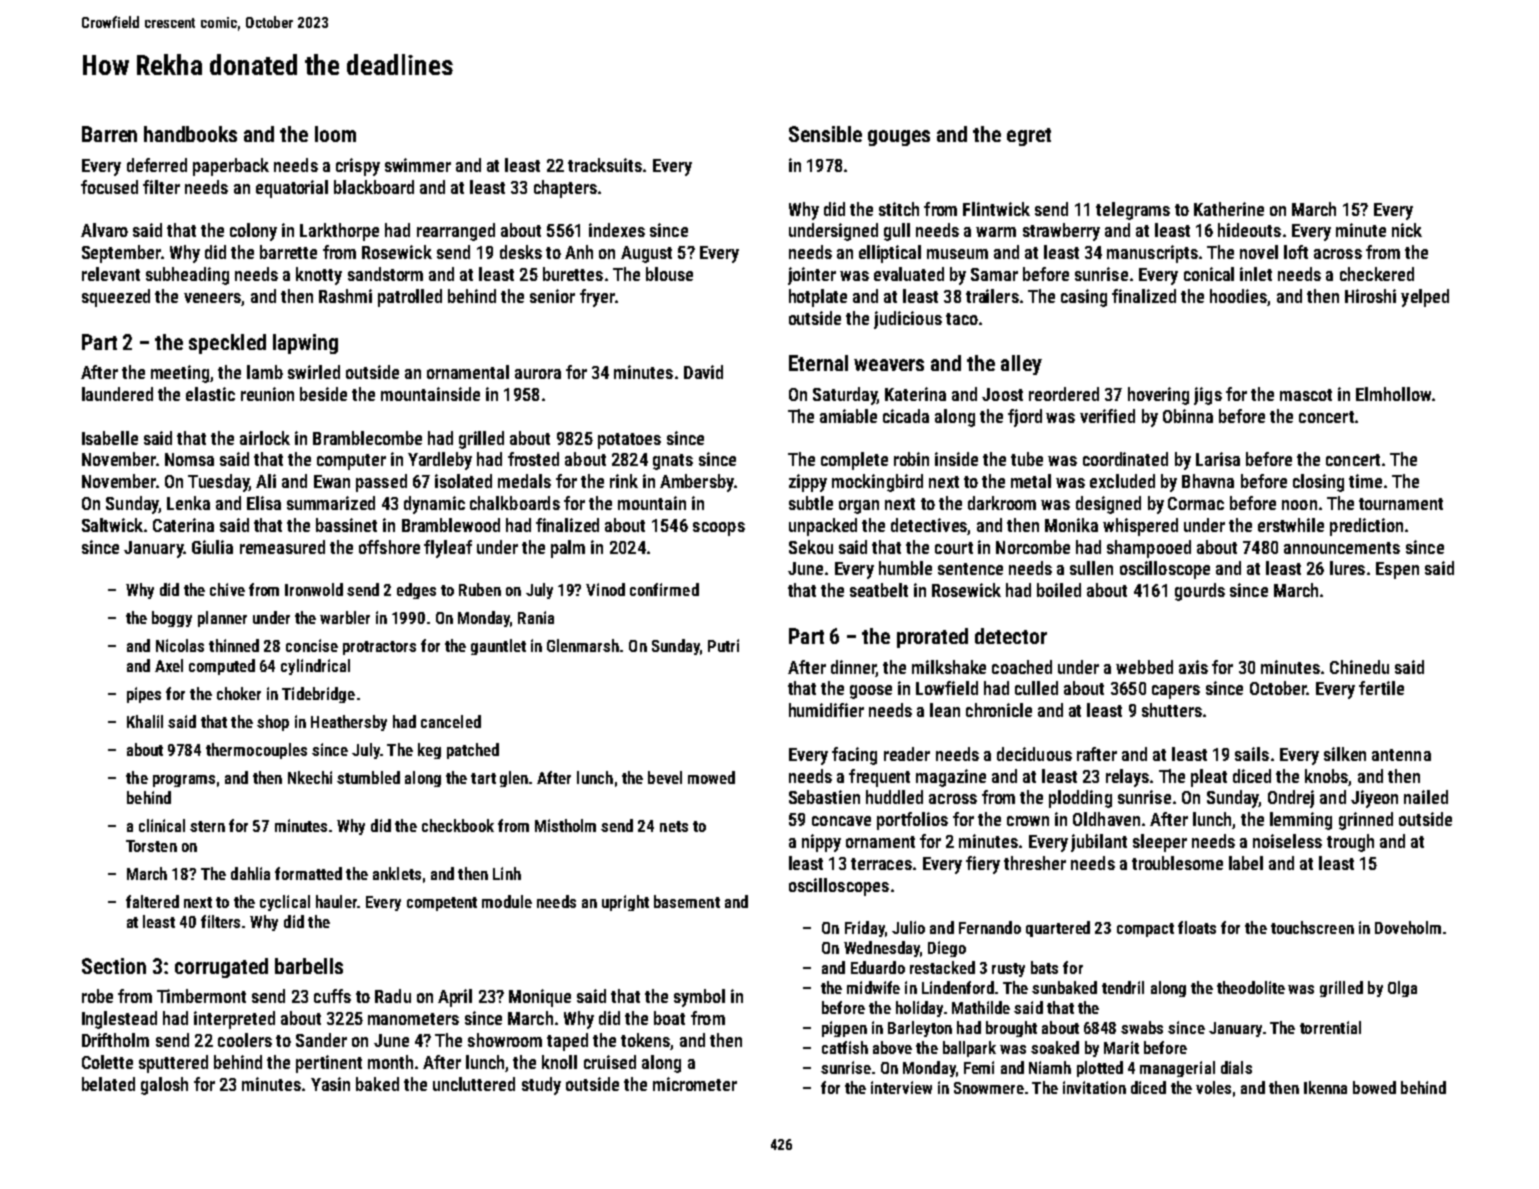 The height and width of the screenshot is (1189, 1539). I want to click on Vinod, so click(605, 589).
